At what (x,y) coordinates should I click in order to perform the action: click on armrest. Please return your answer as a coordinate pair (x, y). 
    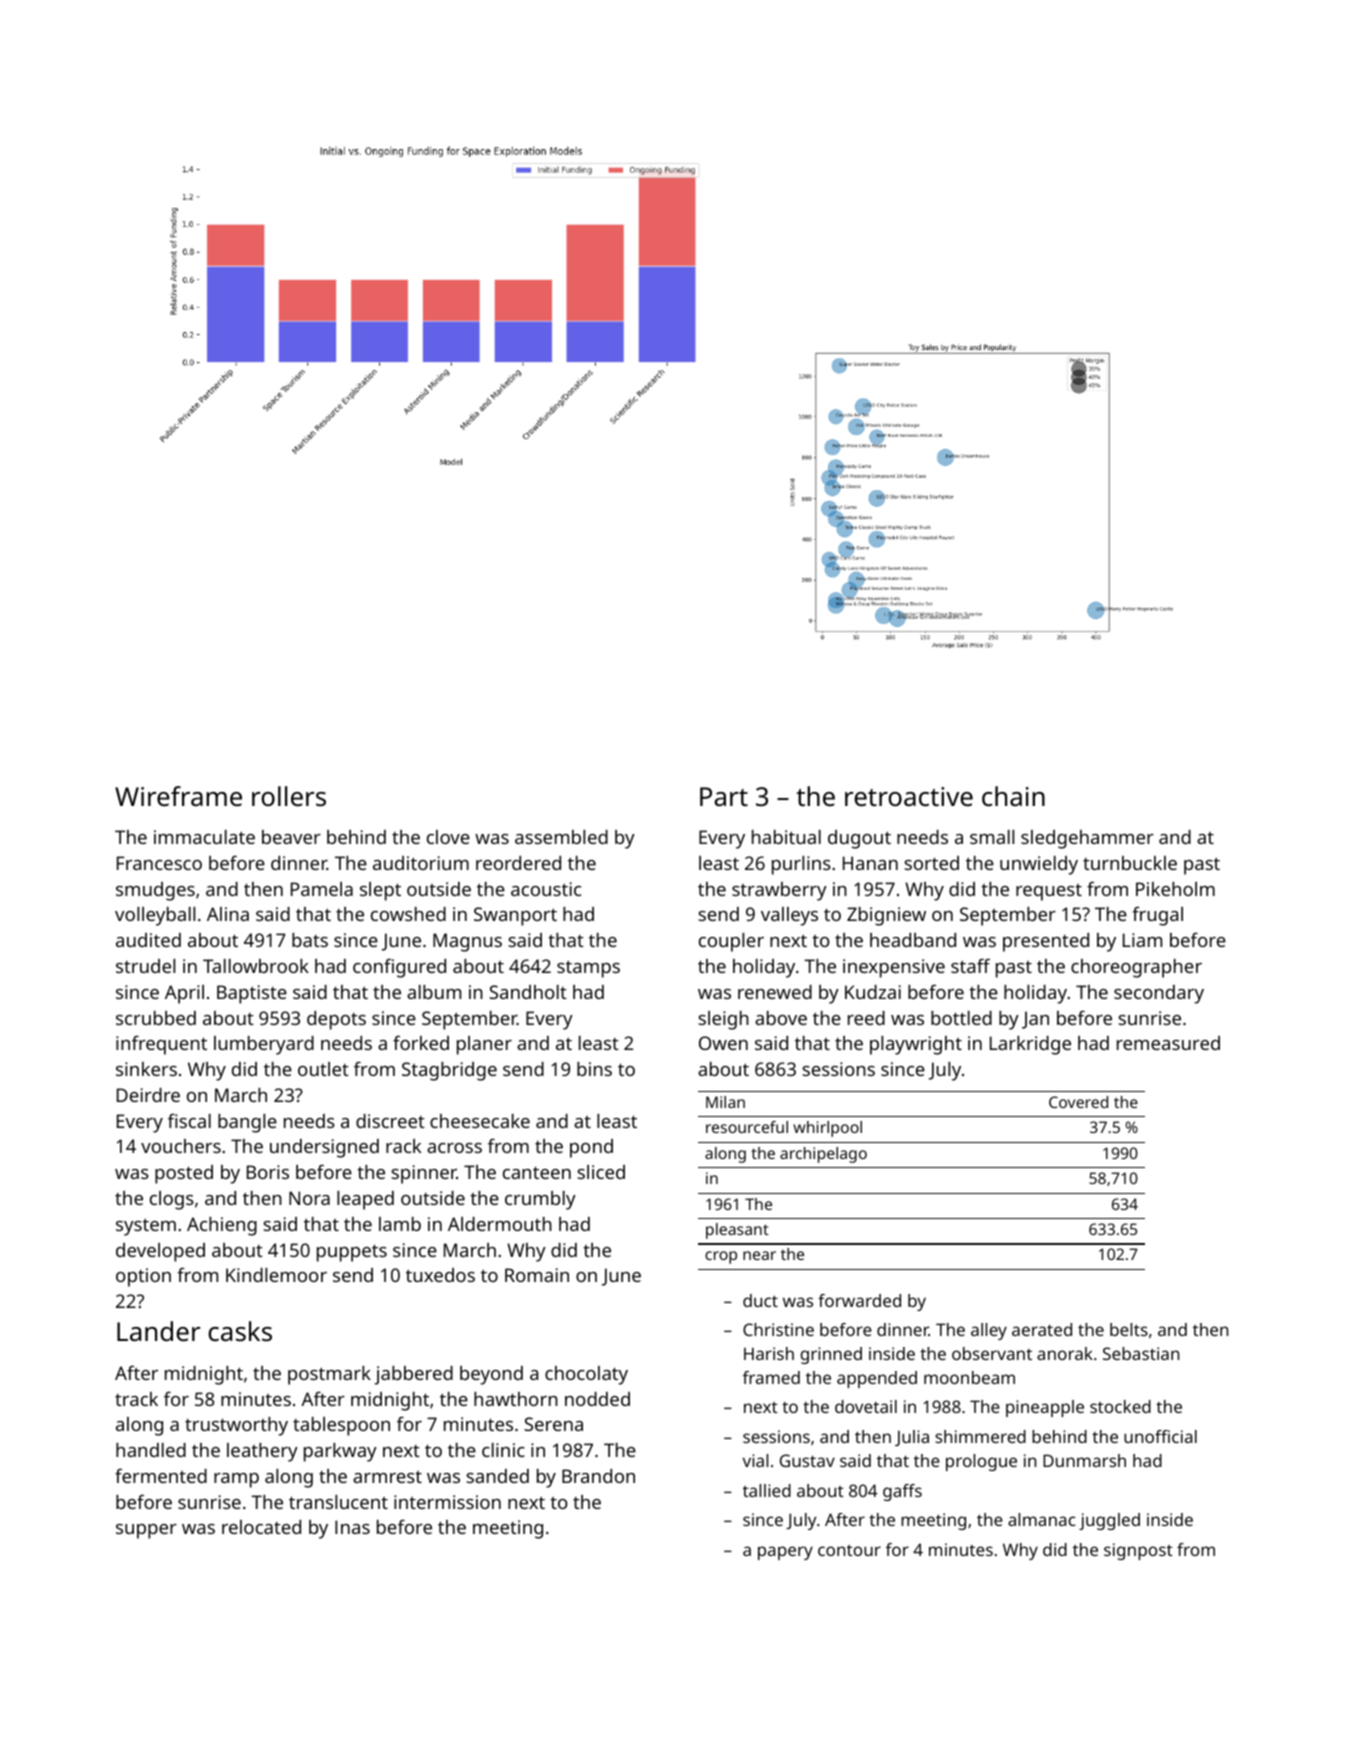
    Looking at the image, I should click on (387, 1477).
